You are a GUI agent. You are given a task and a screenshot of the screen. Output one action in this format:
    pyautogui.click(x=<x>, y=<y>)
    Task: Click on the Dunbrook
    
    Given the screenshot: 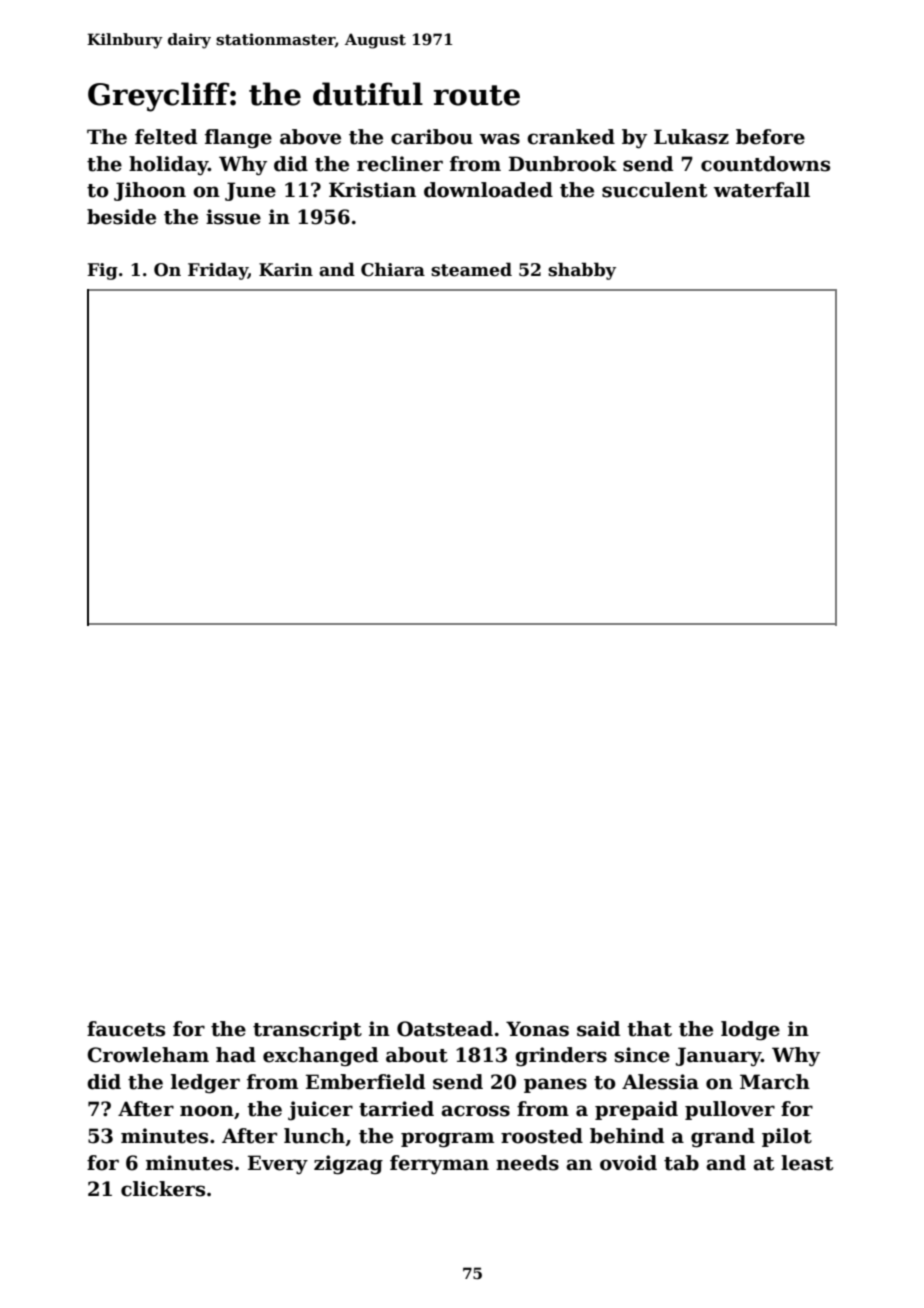 What is the action you would take?
    pyautogui.click(x=563, y=164)
